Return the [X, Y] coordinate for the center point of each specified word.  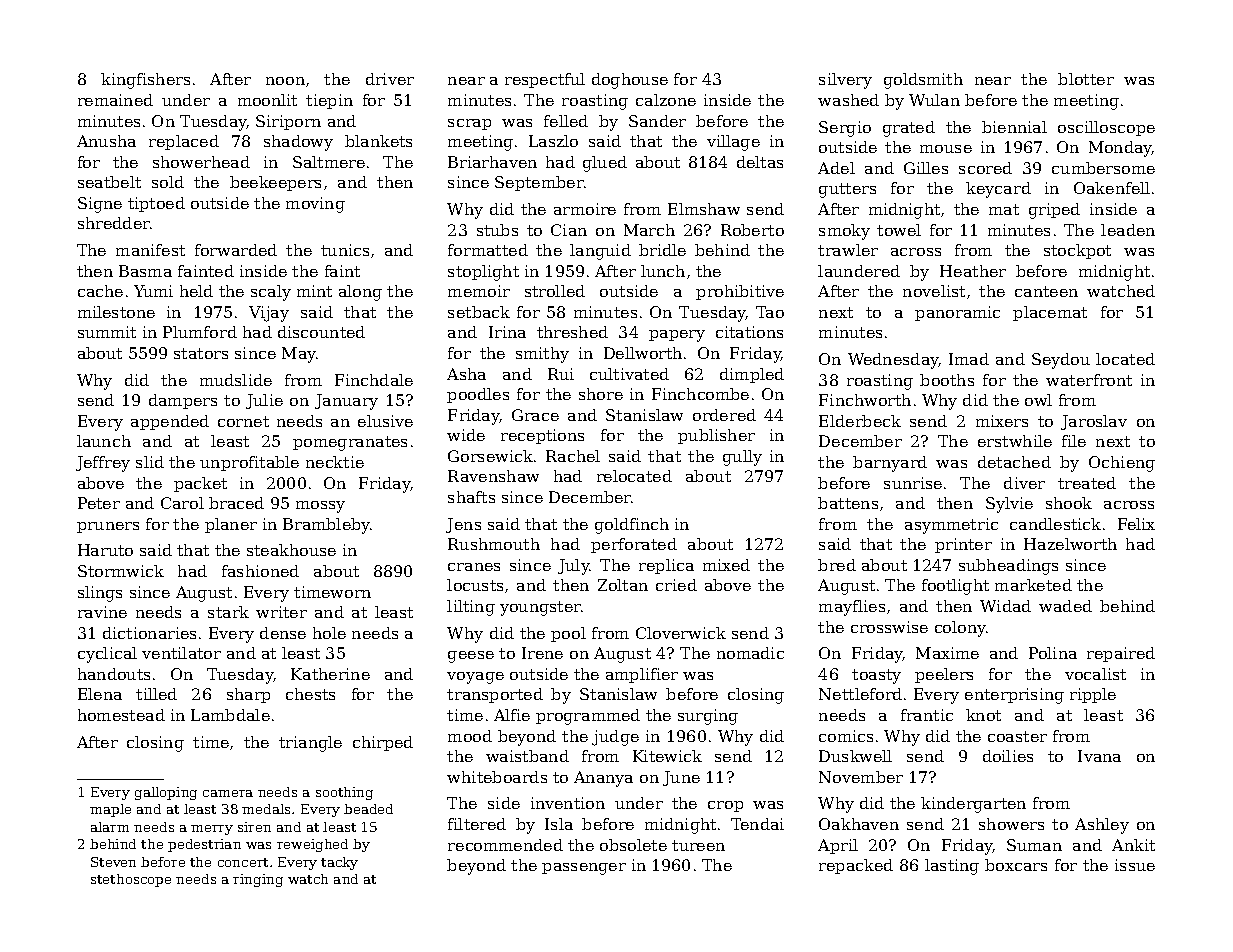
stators [201, 353]
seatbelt [109, 182]
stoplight [483, 273]
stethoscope [131, 880]
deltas [760, 162]
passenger [584, 869]
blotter [1086, 79]
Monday [1120, 149]
